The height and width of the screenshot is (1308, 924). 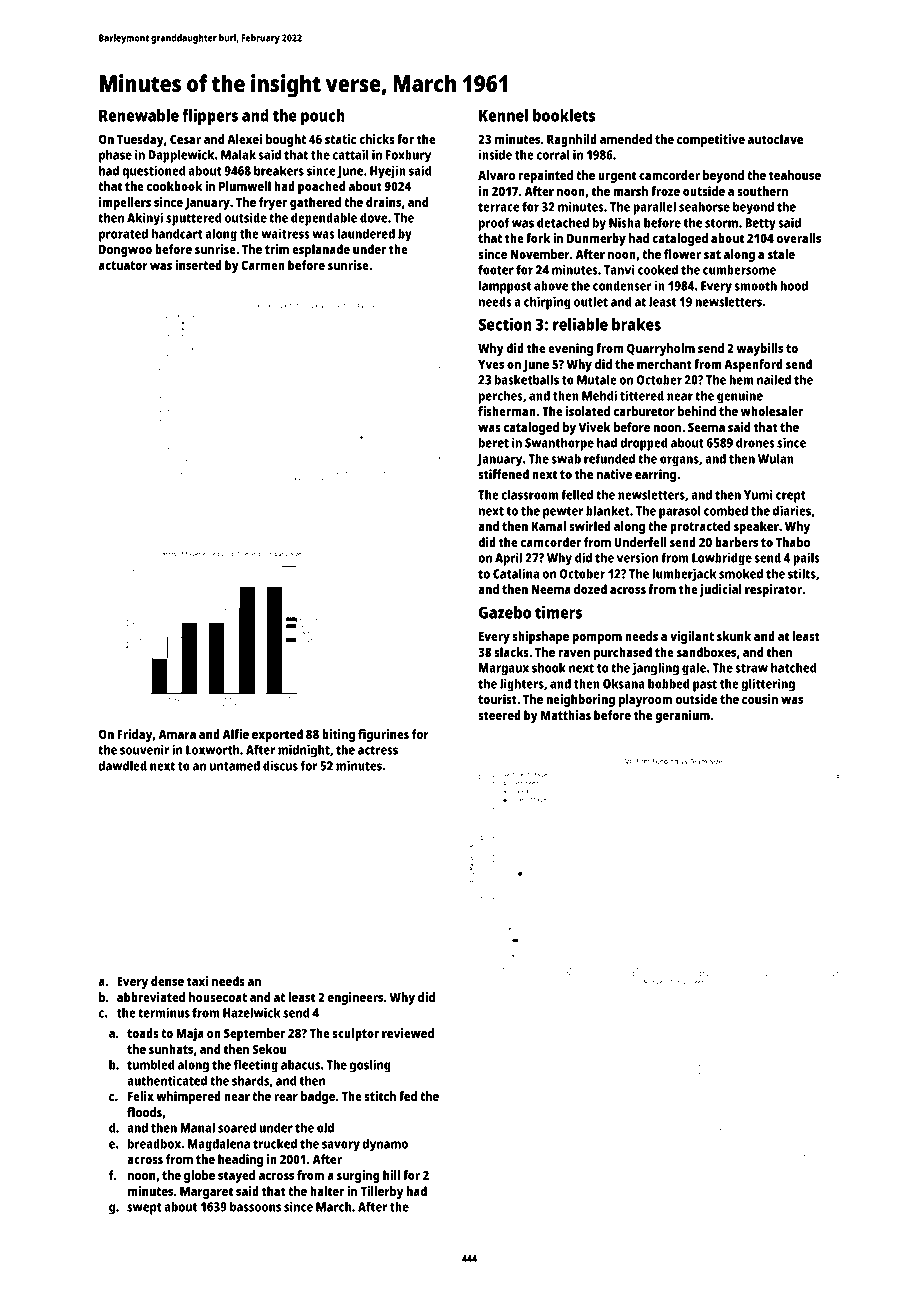 What do you see at coordinates (503, 474) in the screenshot?
I see `stiffened` at bounding box center [503, 474].
